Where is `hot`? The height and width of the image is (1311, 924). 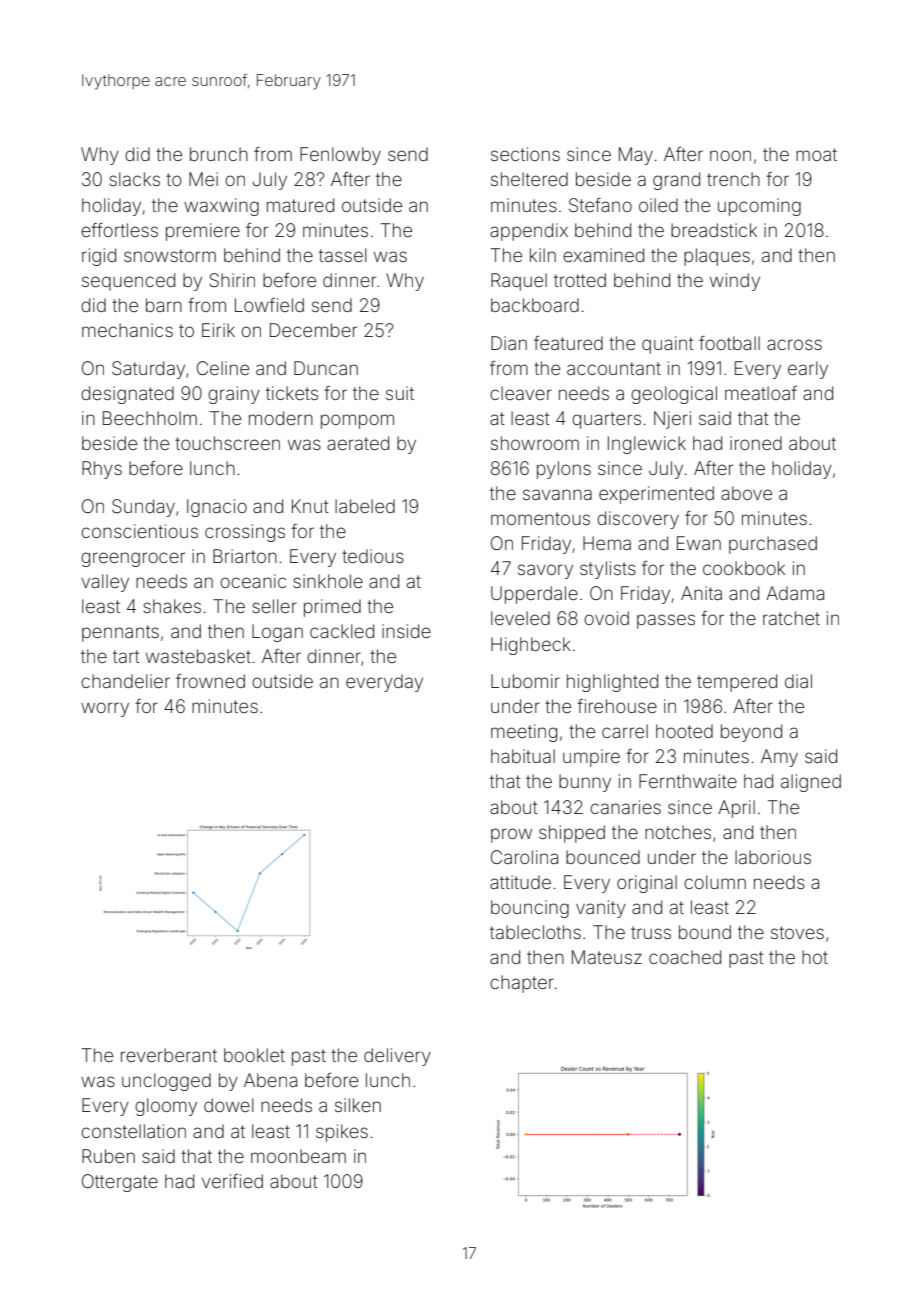 hot is located at coordinates (815, 957).
